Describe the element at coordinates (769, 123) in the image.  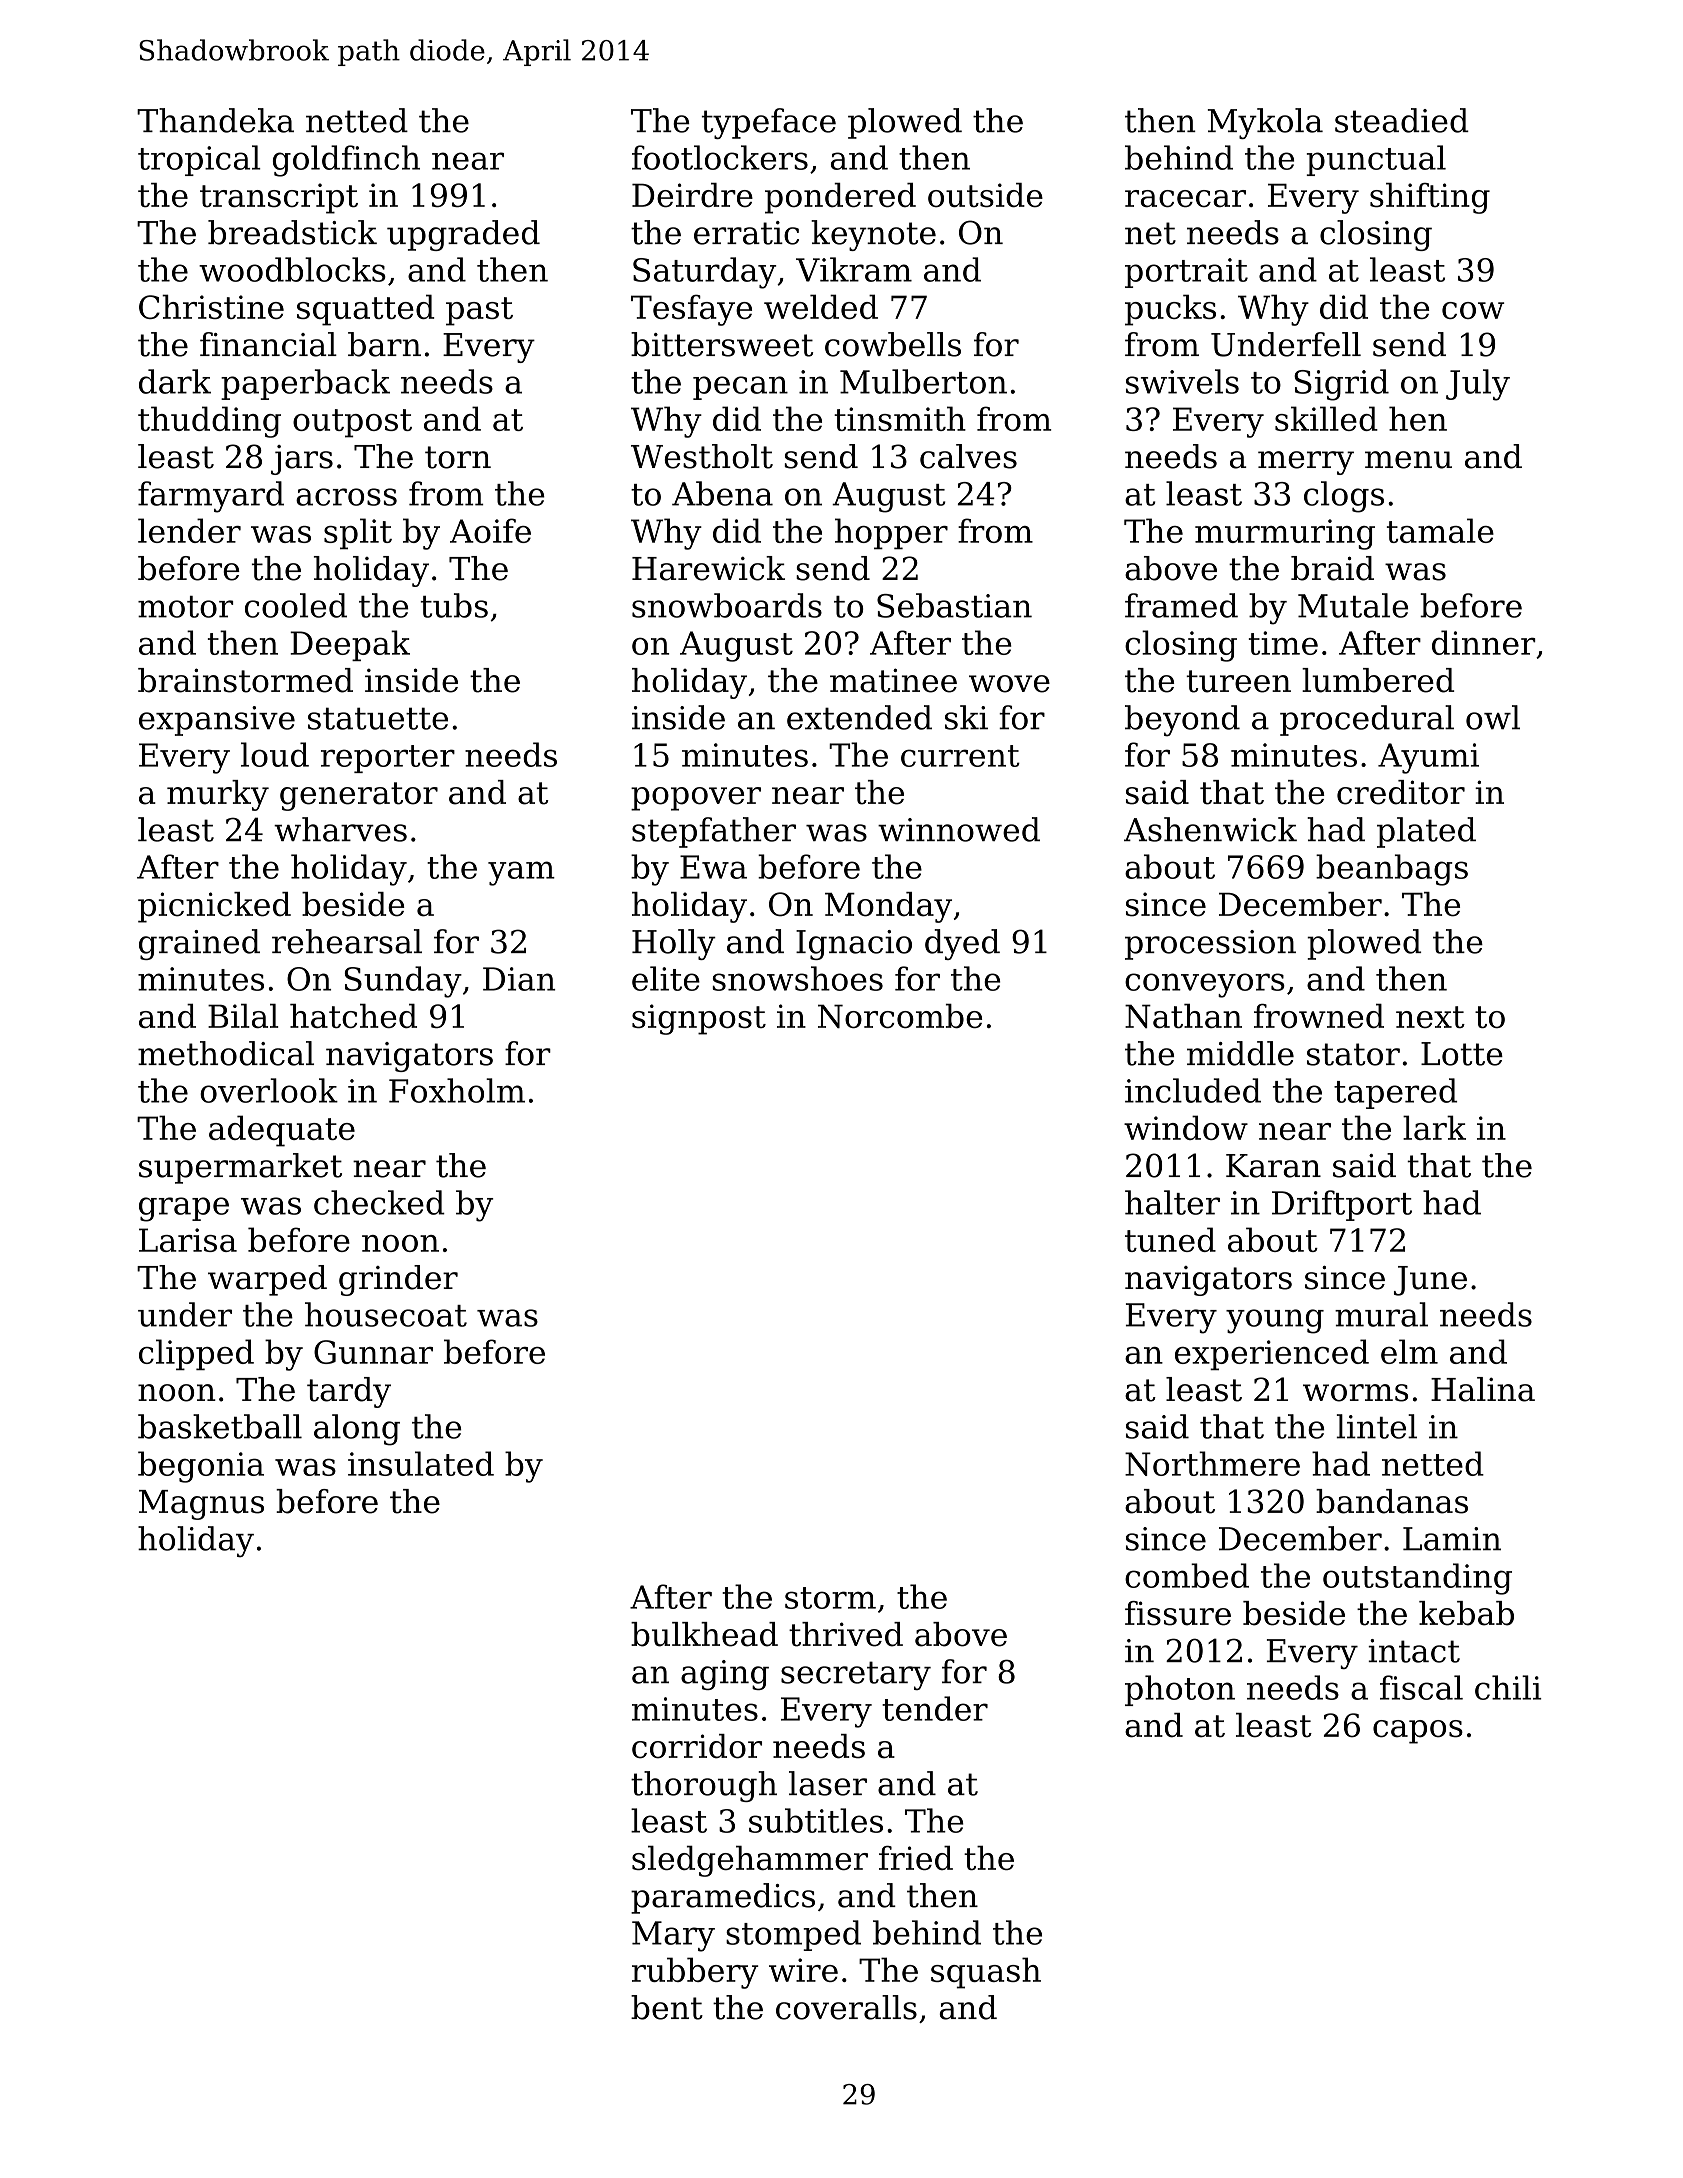
I see `typeface` at that location.
